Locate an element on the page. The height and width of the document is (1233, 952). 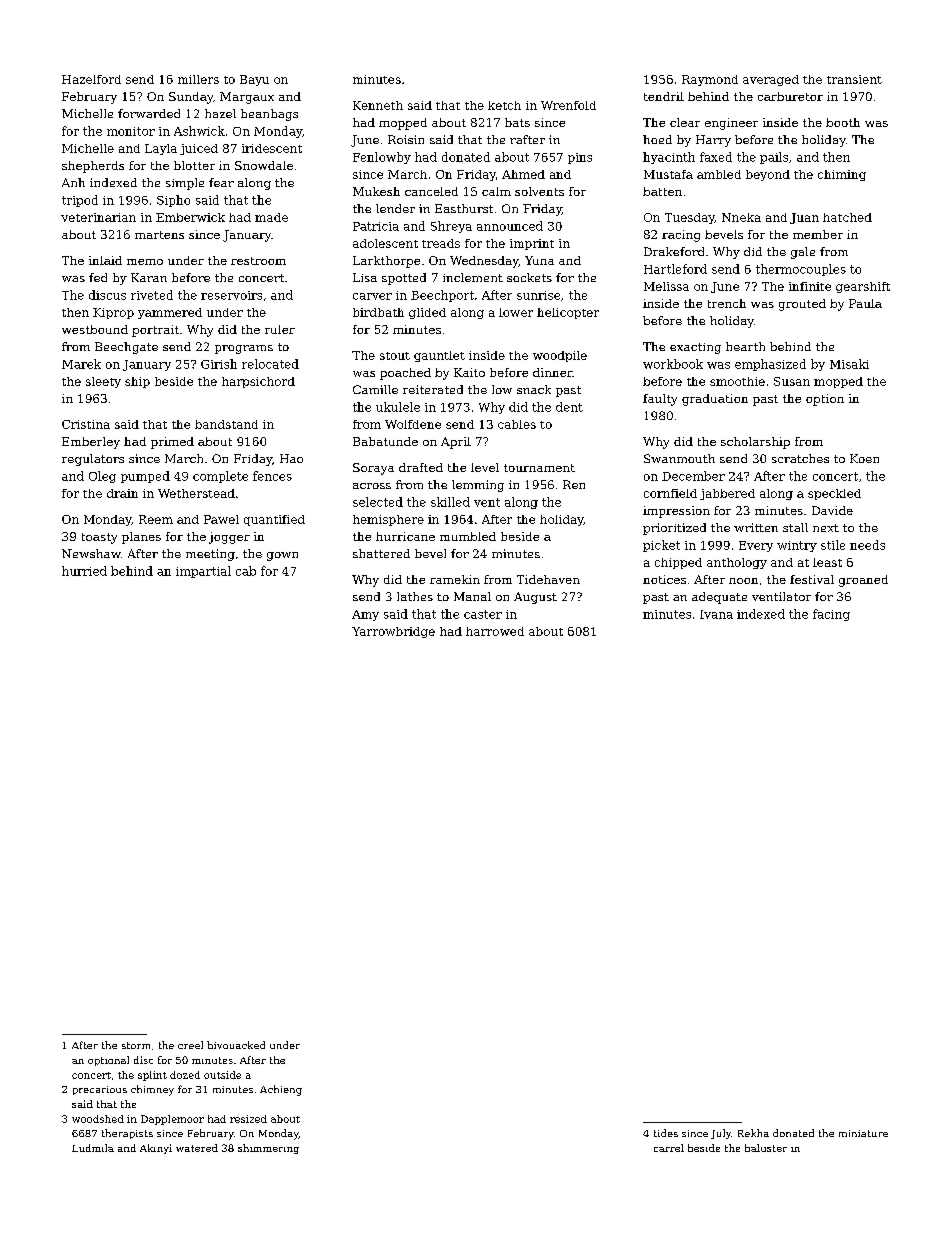
carrel is located at coordinates (669, 1148).
